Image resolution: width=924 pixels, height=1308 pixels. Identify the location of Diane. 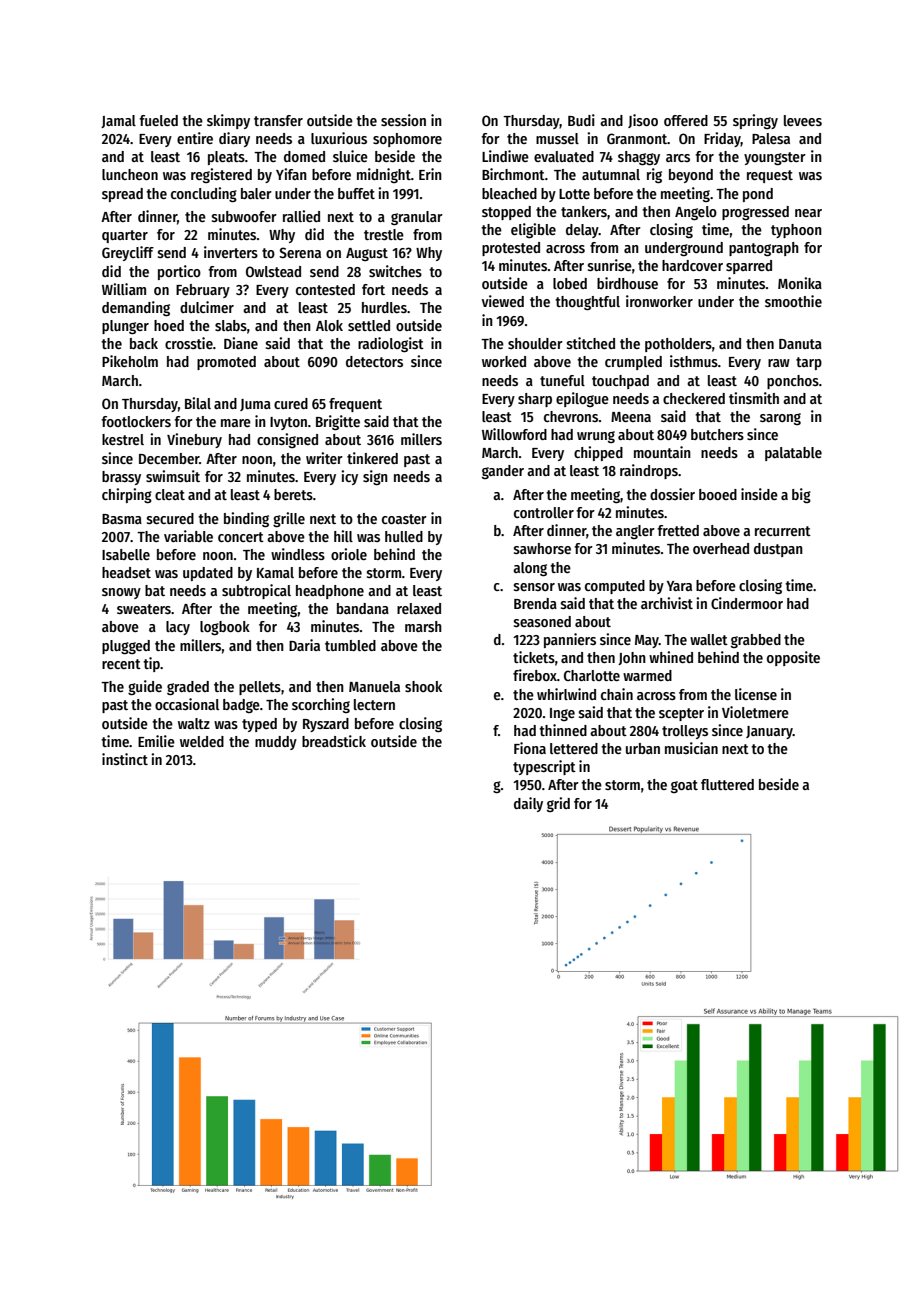
(241, 343).
